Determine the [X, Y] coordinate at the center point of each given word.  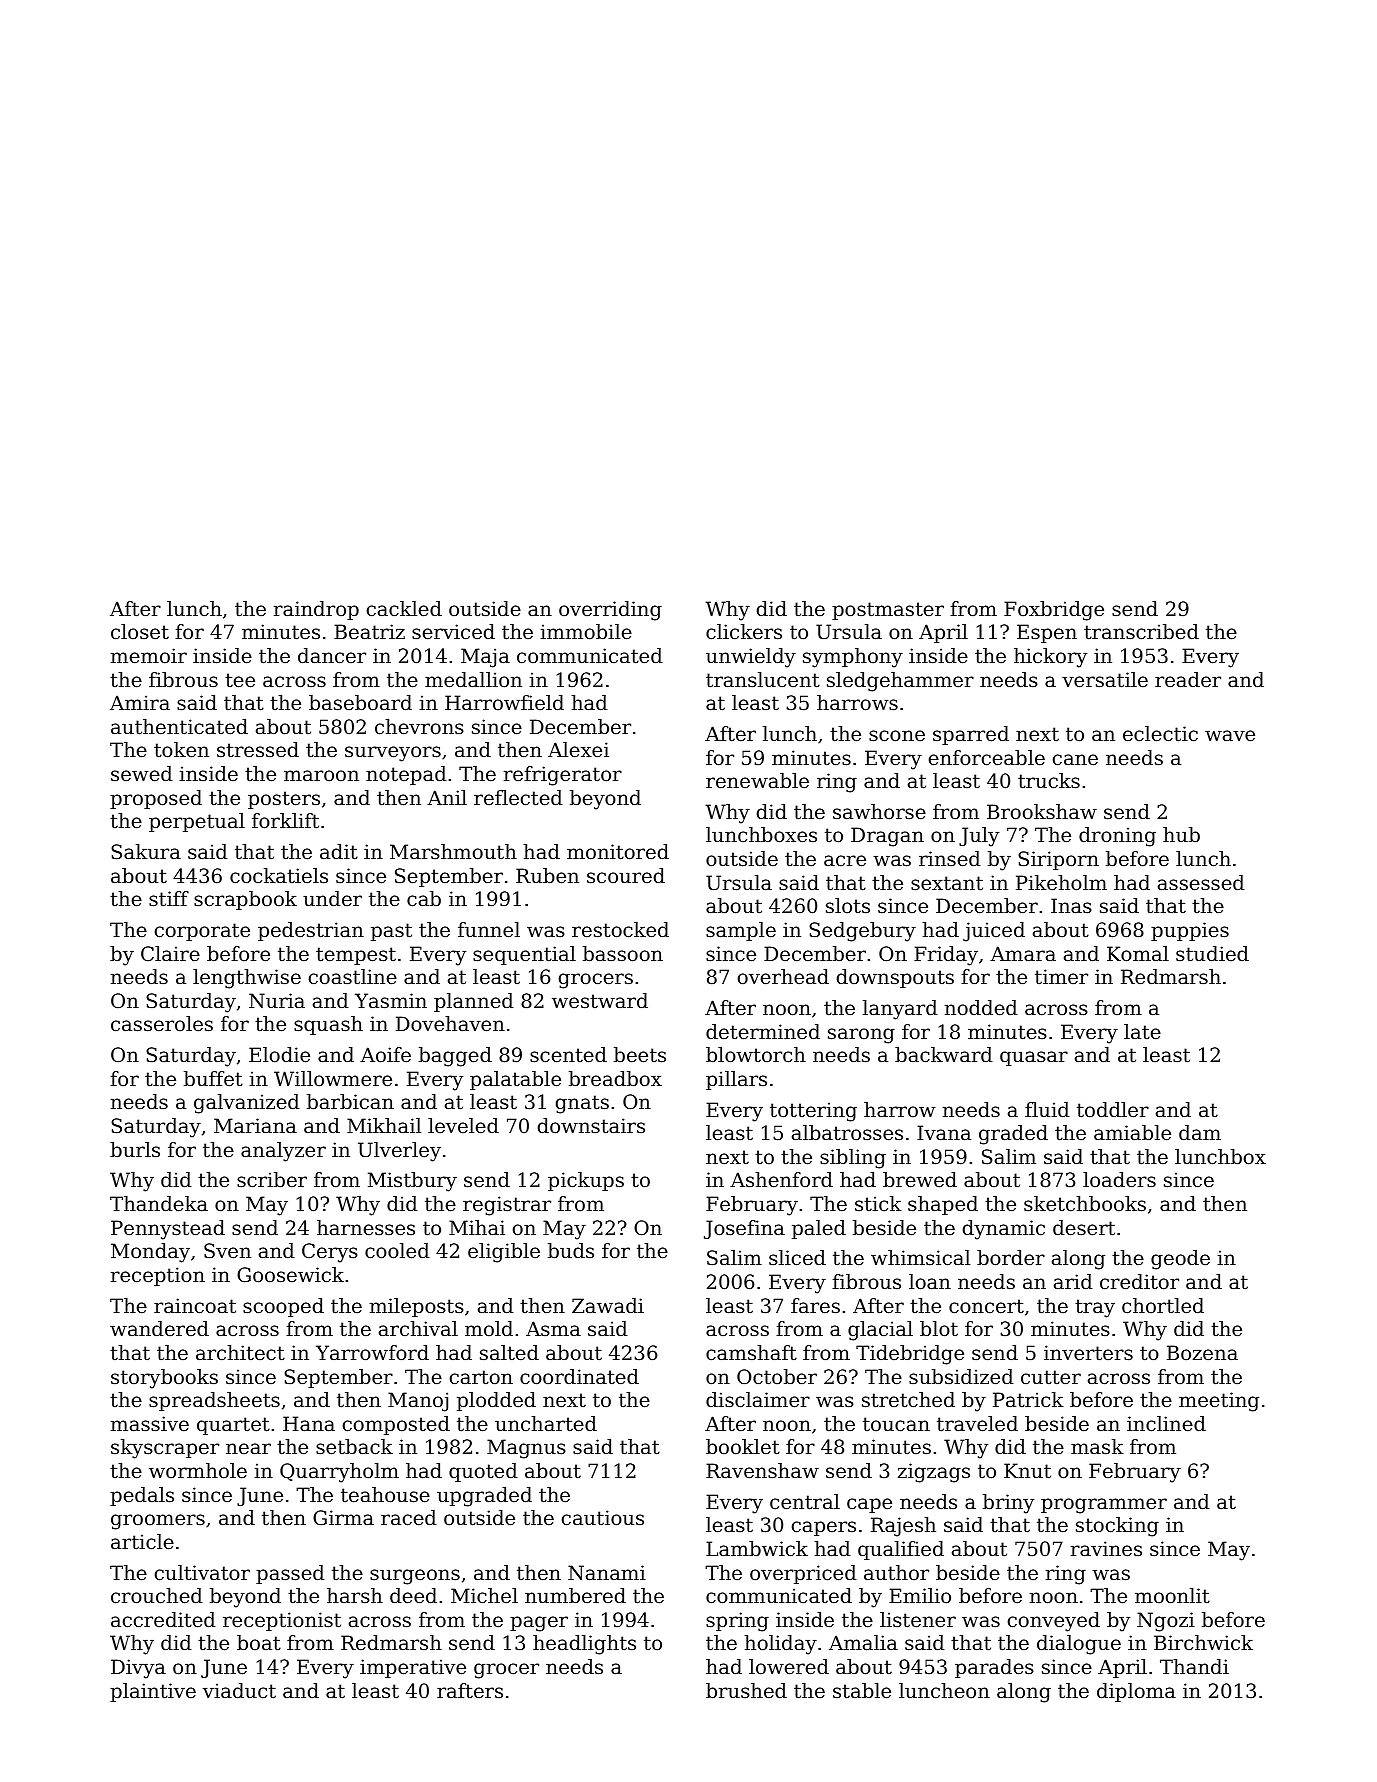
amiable [1132, 1133]
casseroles [162, 1024]
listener [918, 1620]
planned [474, 1002]
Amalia [863, 1643]
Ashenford [781, 1180]
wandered [159, 1329]
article [142, 1542]
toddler [1113, 1110]
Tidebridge [910, 1355]
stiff [169, 899]
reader [1188, 680]
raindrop [316, 610]
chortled [1163, 1306]
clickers [744, 632]
